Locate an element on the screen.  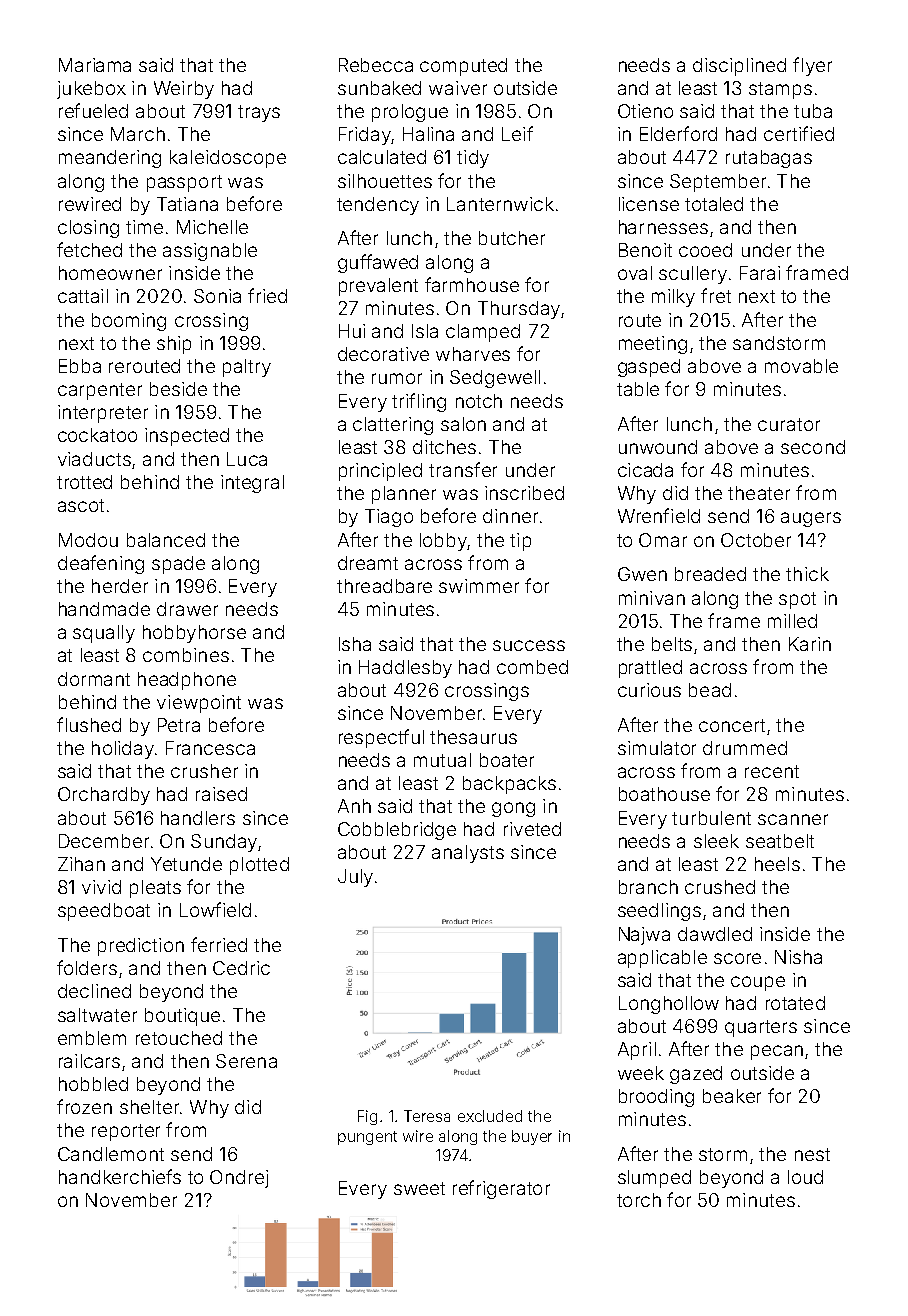
nest is located at coordinates (812, 1154).
